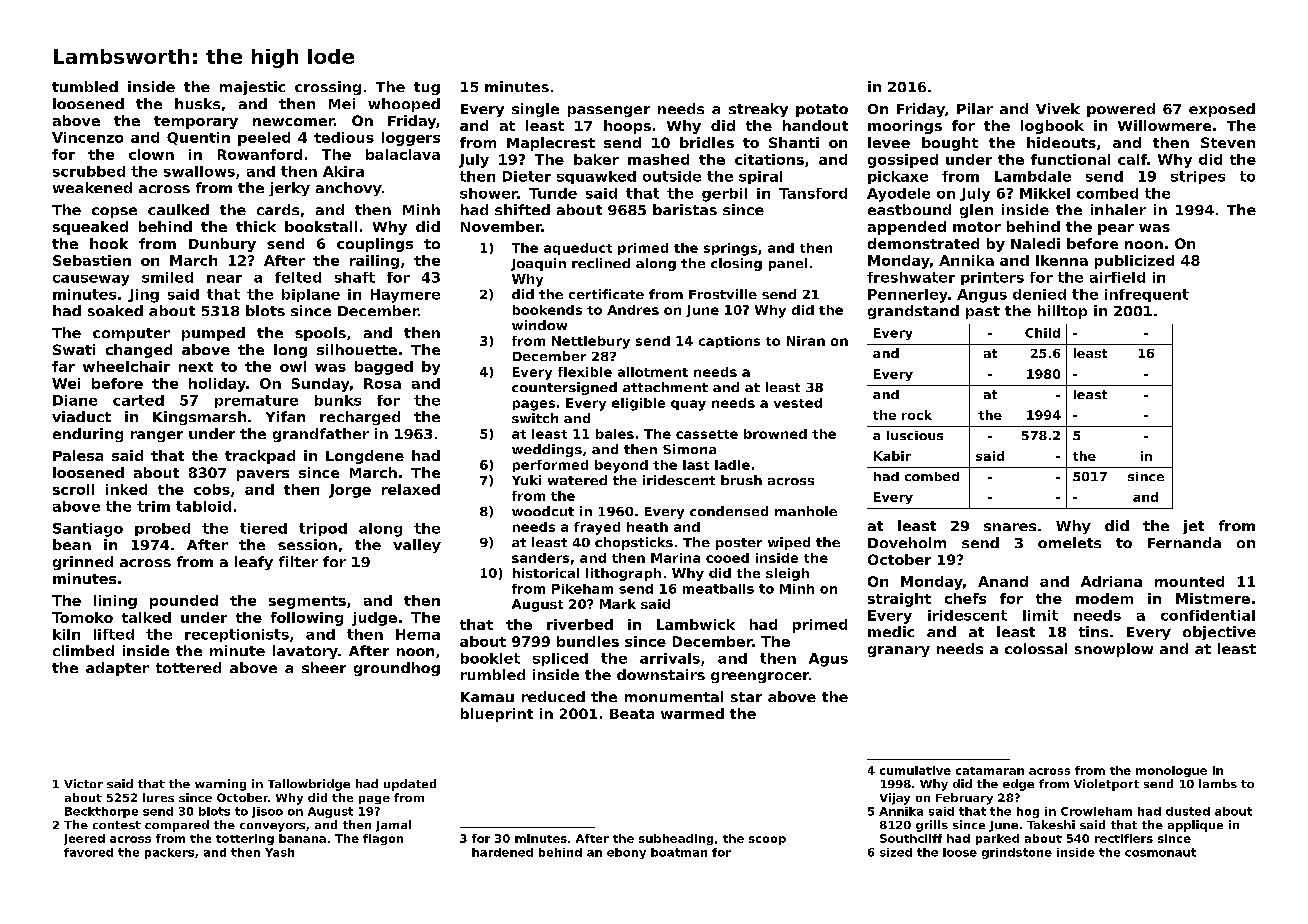 The height and width of the screenshot is (924, 1308). Describe the element at coordinates (343, 171) in the screenshot. I see `Akira` at that location.
